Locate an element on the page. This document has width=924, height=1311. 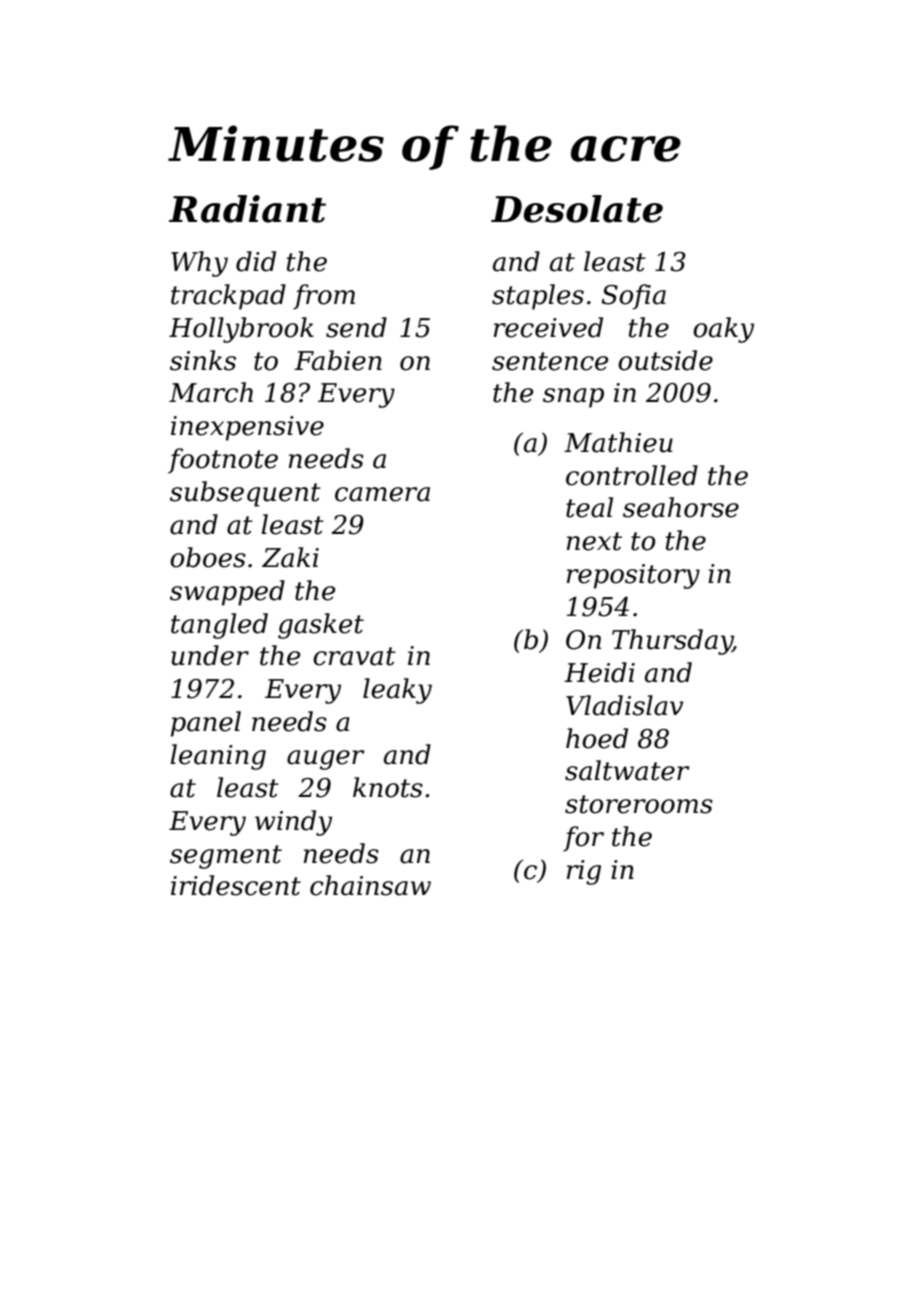
camera is located at coordinates (382, 494).
